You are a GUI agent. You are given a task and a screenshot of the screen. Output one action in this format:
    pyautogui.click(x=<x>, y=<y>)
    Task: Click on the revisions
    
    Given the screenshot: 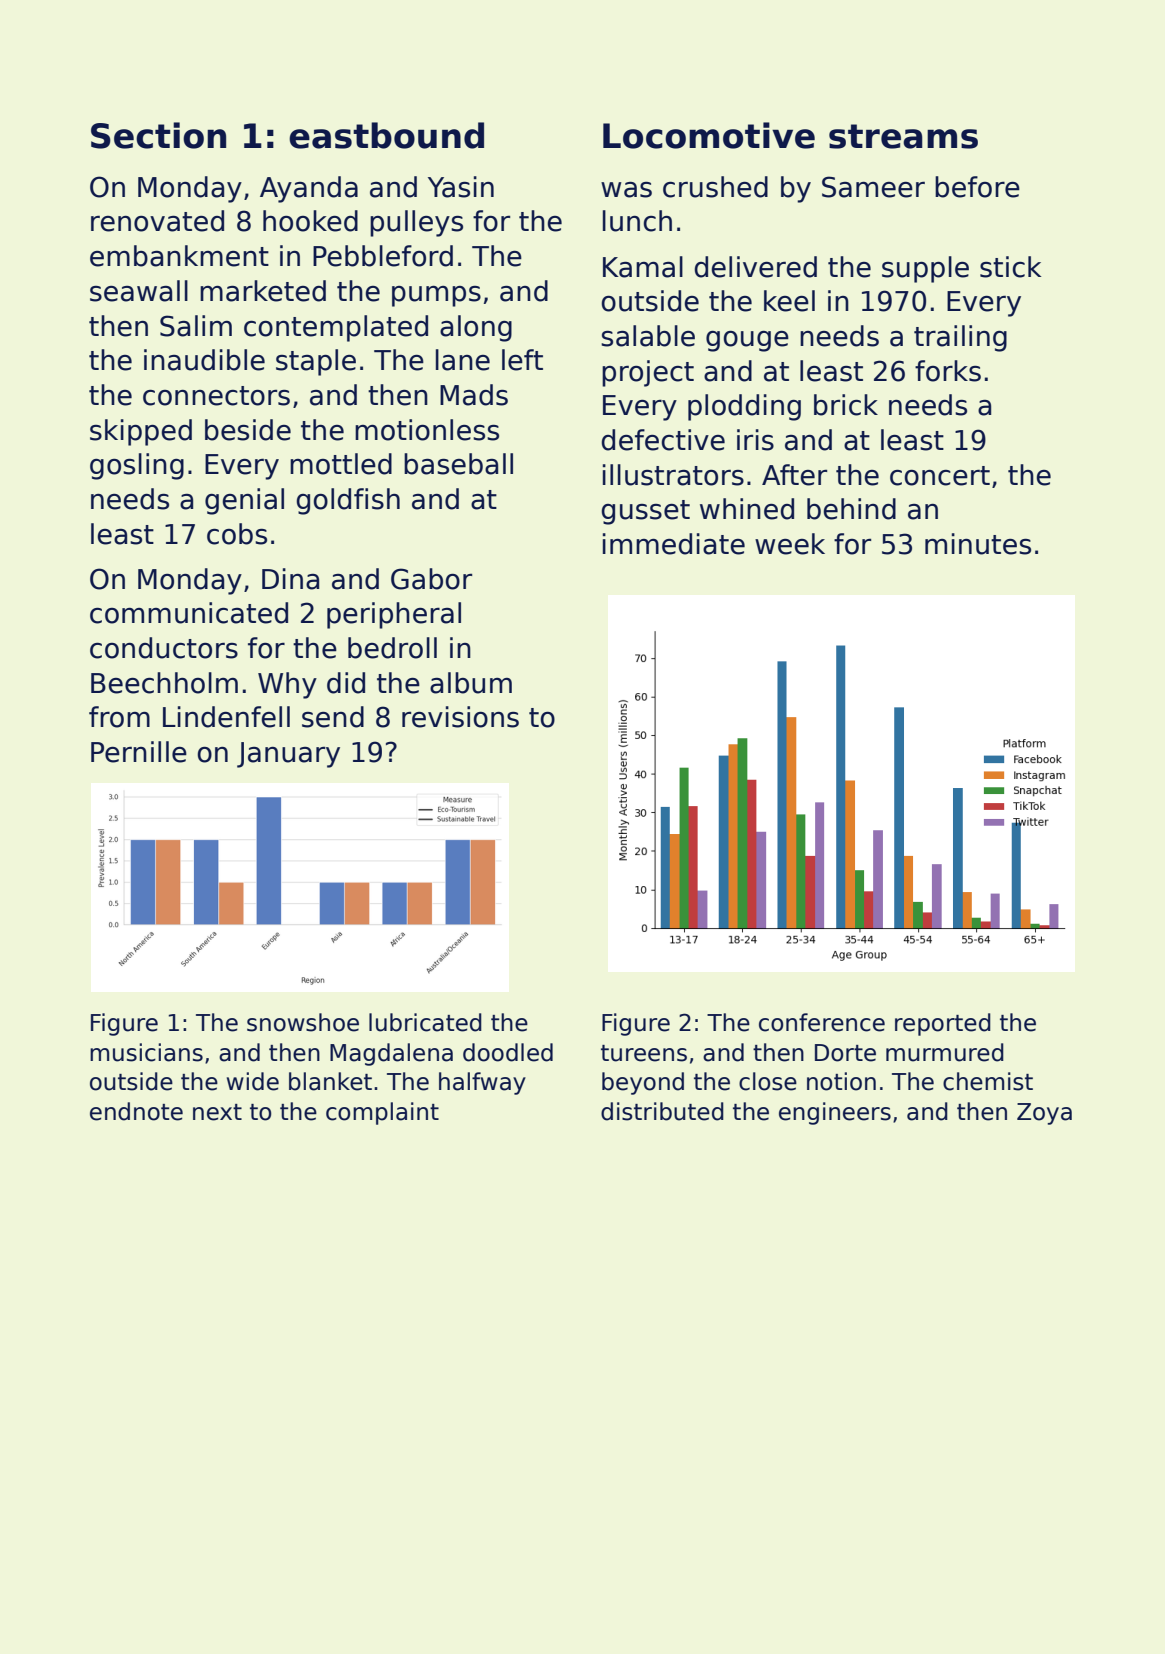 What is the action you would take?
    pyautogui.click(x=460, y=717)
